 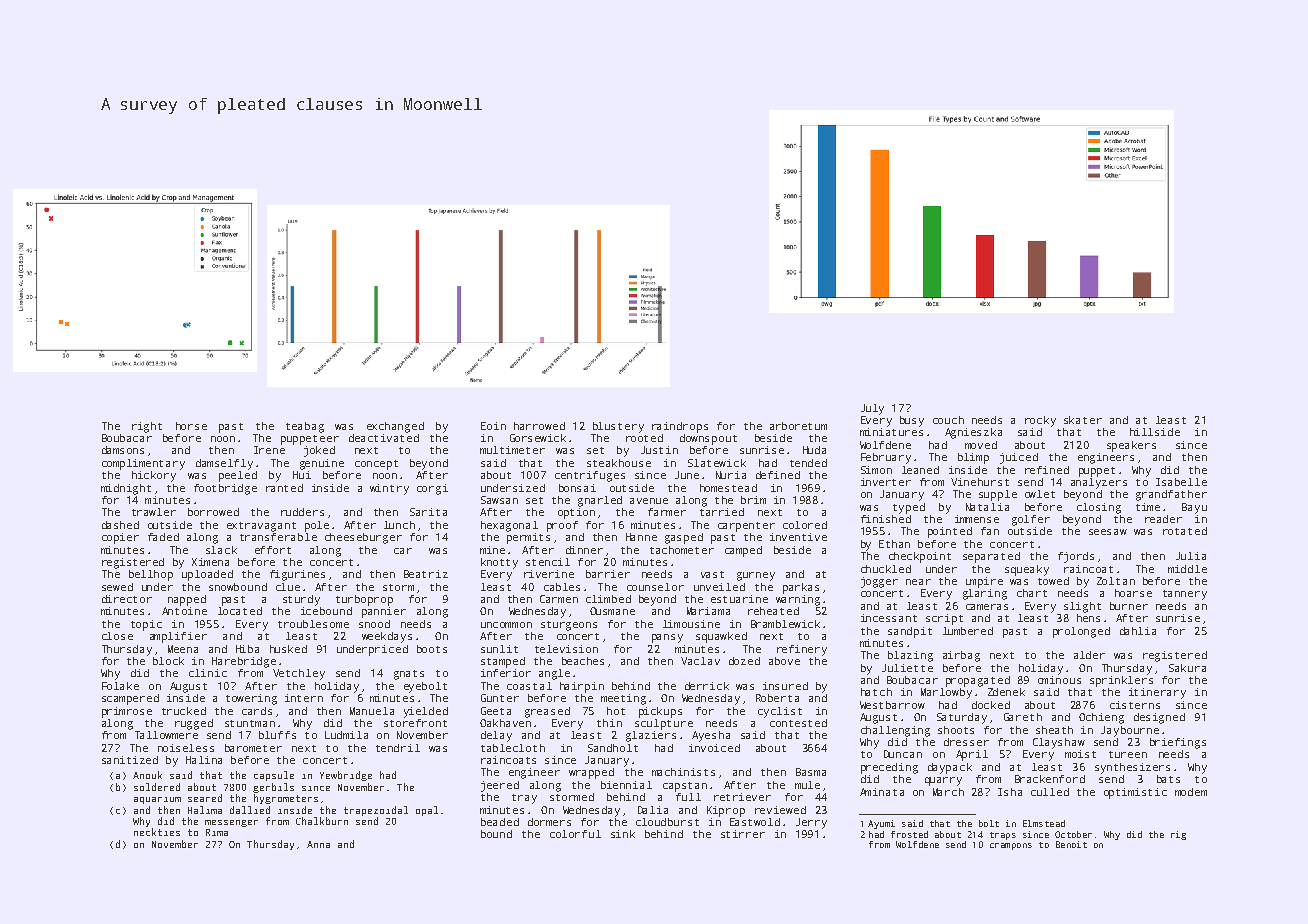 I want to click on neckties, so click(x=157, y=832).
